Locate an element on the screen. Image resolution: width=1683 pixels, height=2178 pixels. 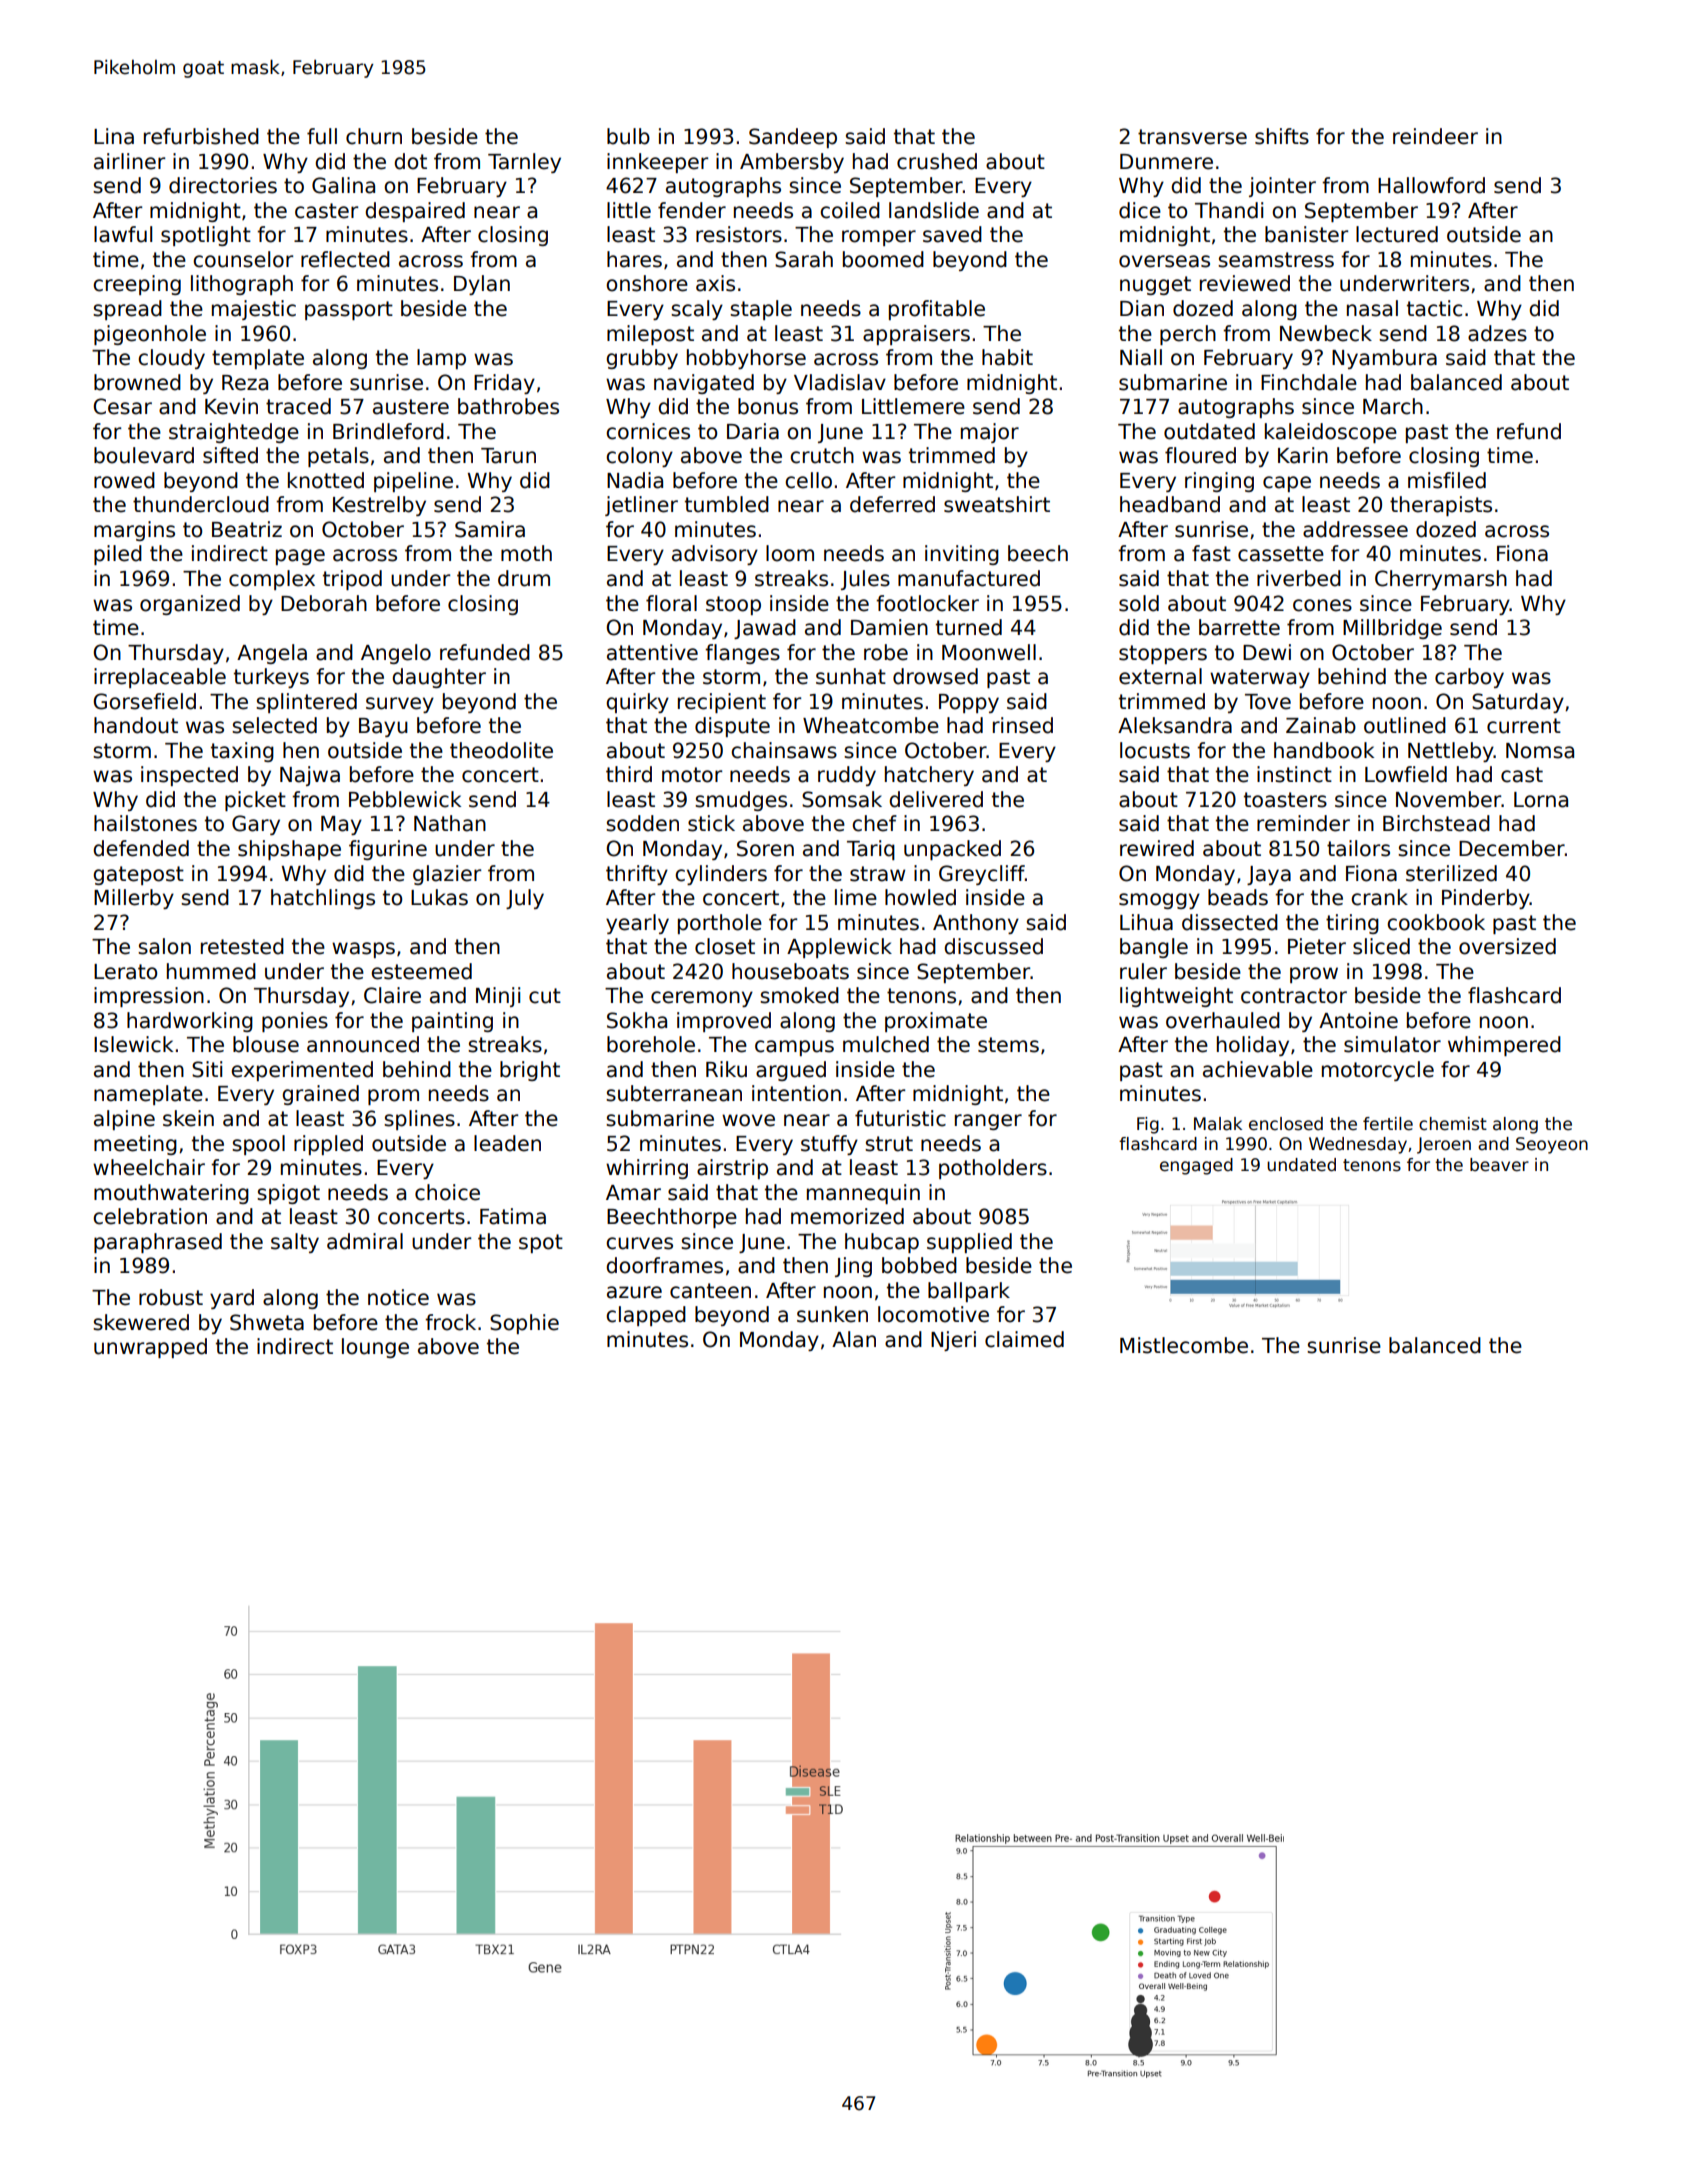
profitable is located at coordinates (937, 310).
